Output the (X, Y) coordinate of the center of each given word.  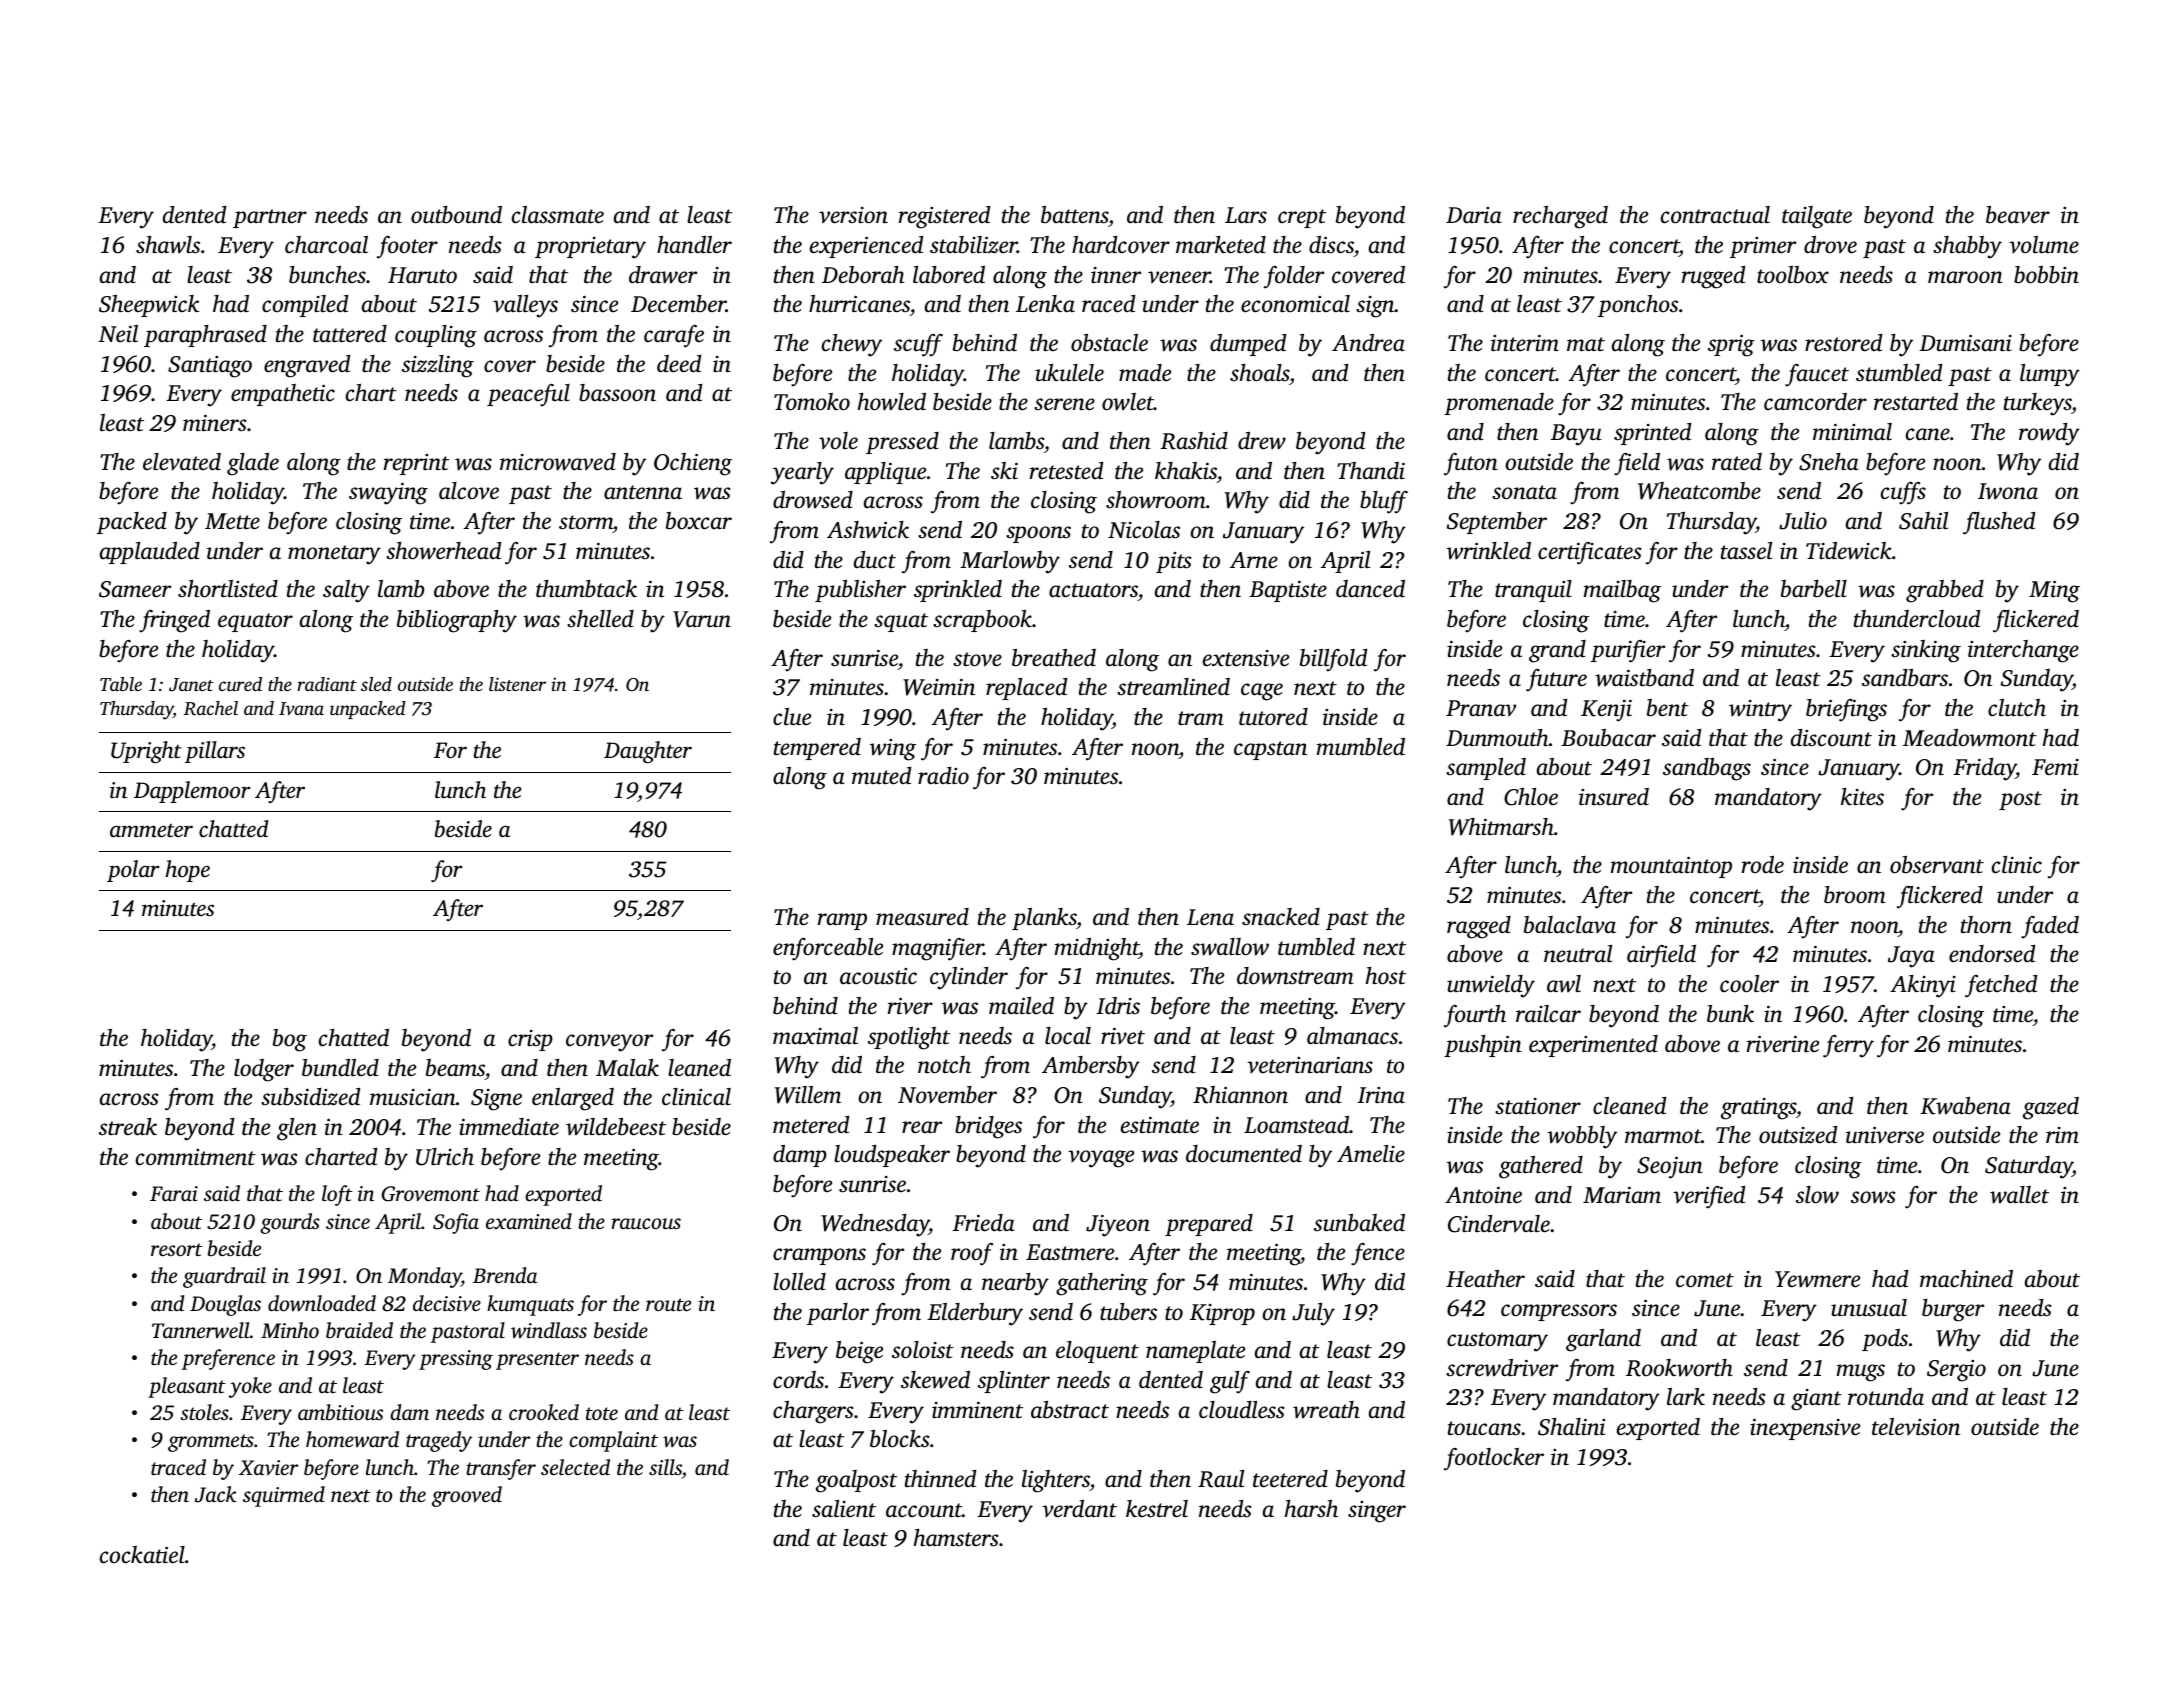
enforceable (828, 949)
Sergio (1956, 1371)
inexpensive (1805, 1429)
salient (844, 1509)
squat (901, 622)
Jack (216, 1494)
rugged (1713, 277)
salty (346, 591)
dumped (1248, 345)
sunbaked (1359, 1223)
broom (1855, 895)
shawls (168, 245)
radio (943, 776)
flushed (1999, 523)
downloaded (322, 1303)
